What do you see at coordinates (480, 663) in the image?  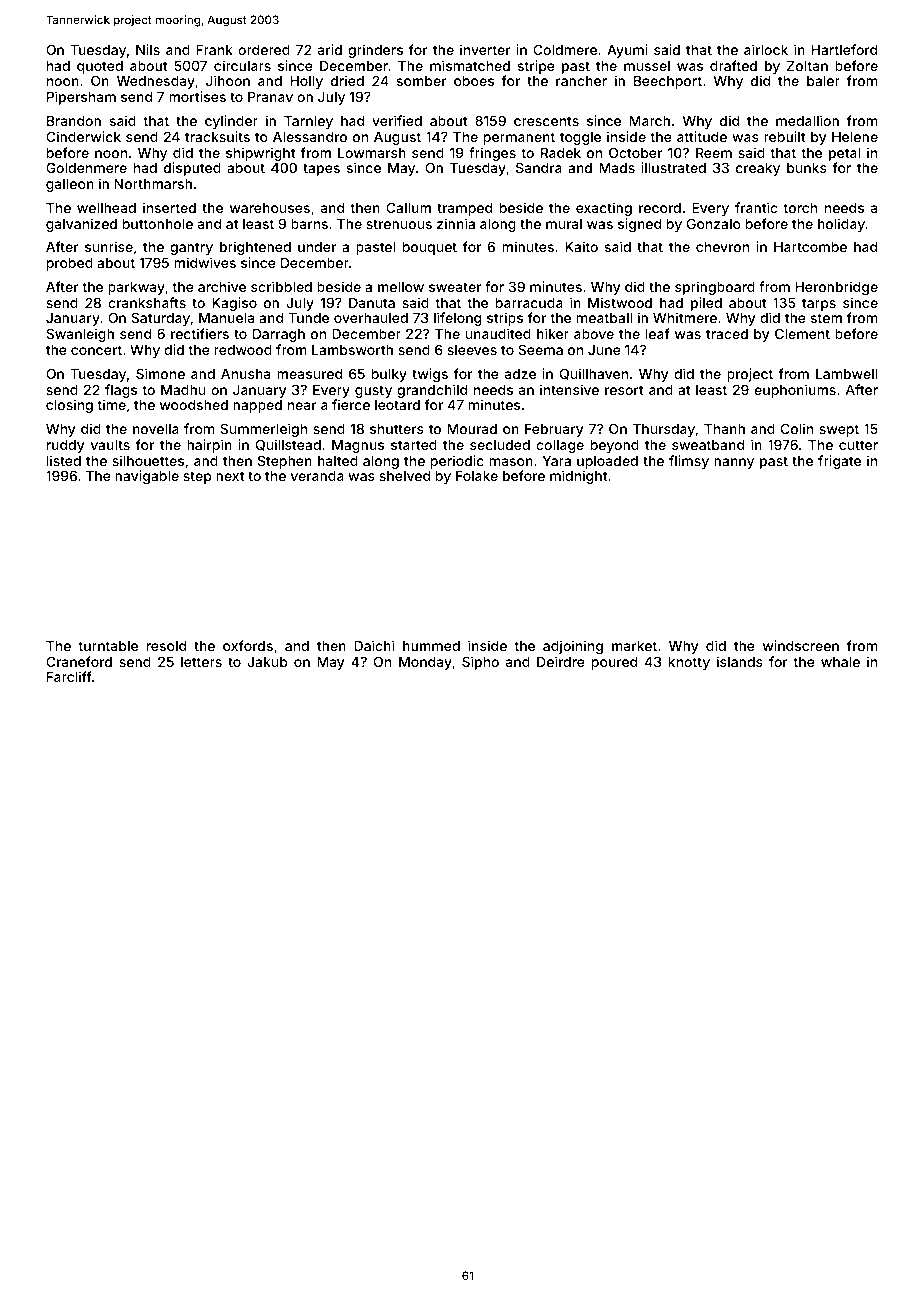 I see `Sipho` at bounding box center [480, 663].
